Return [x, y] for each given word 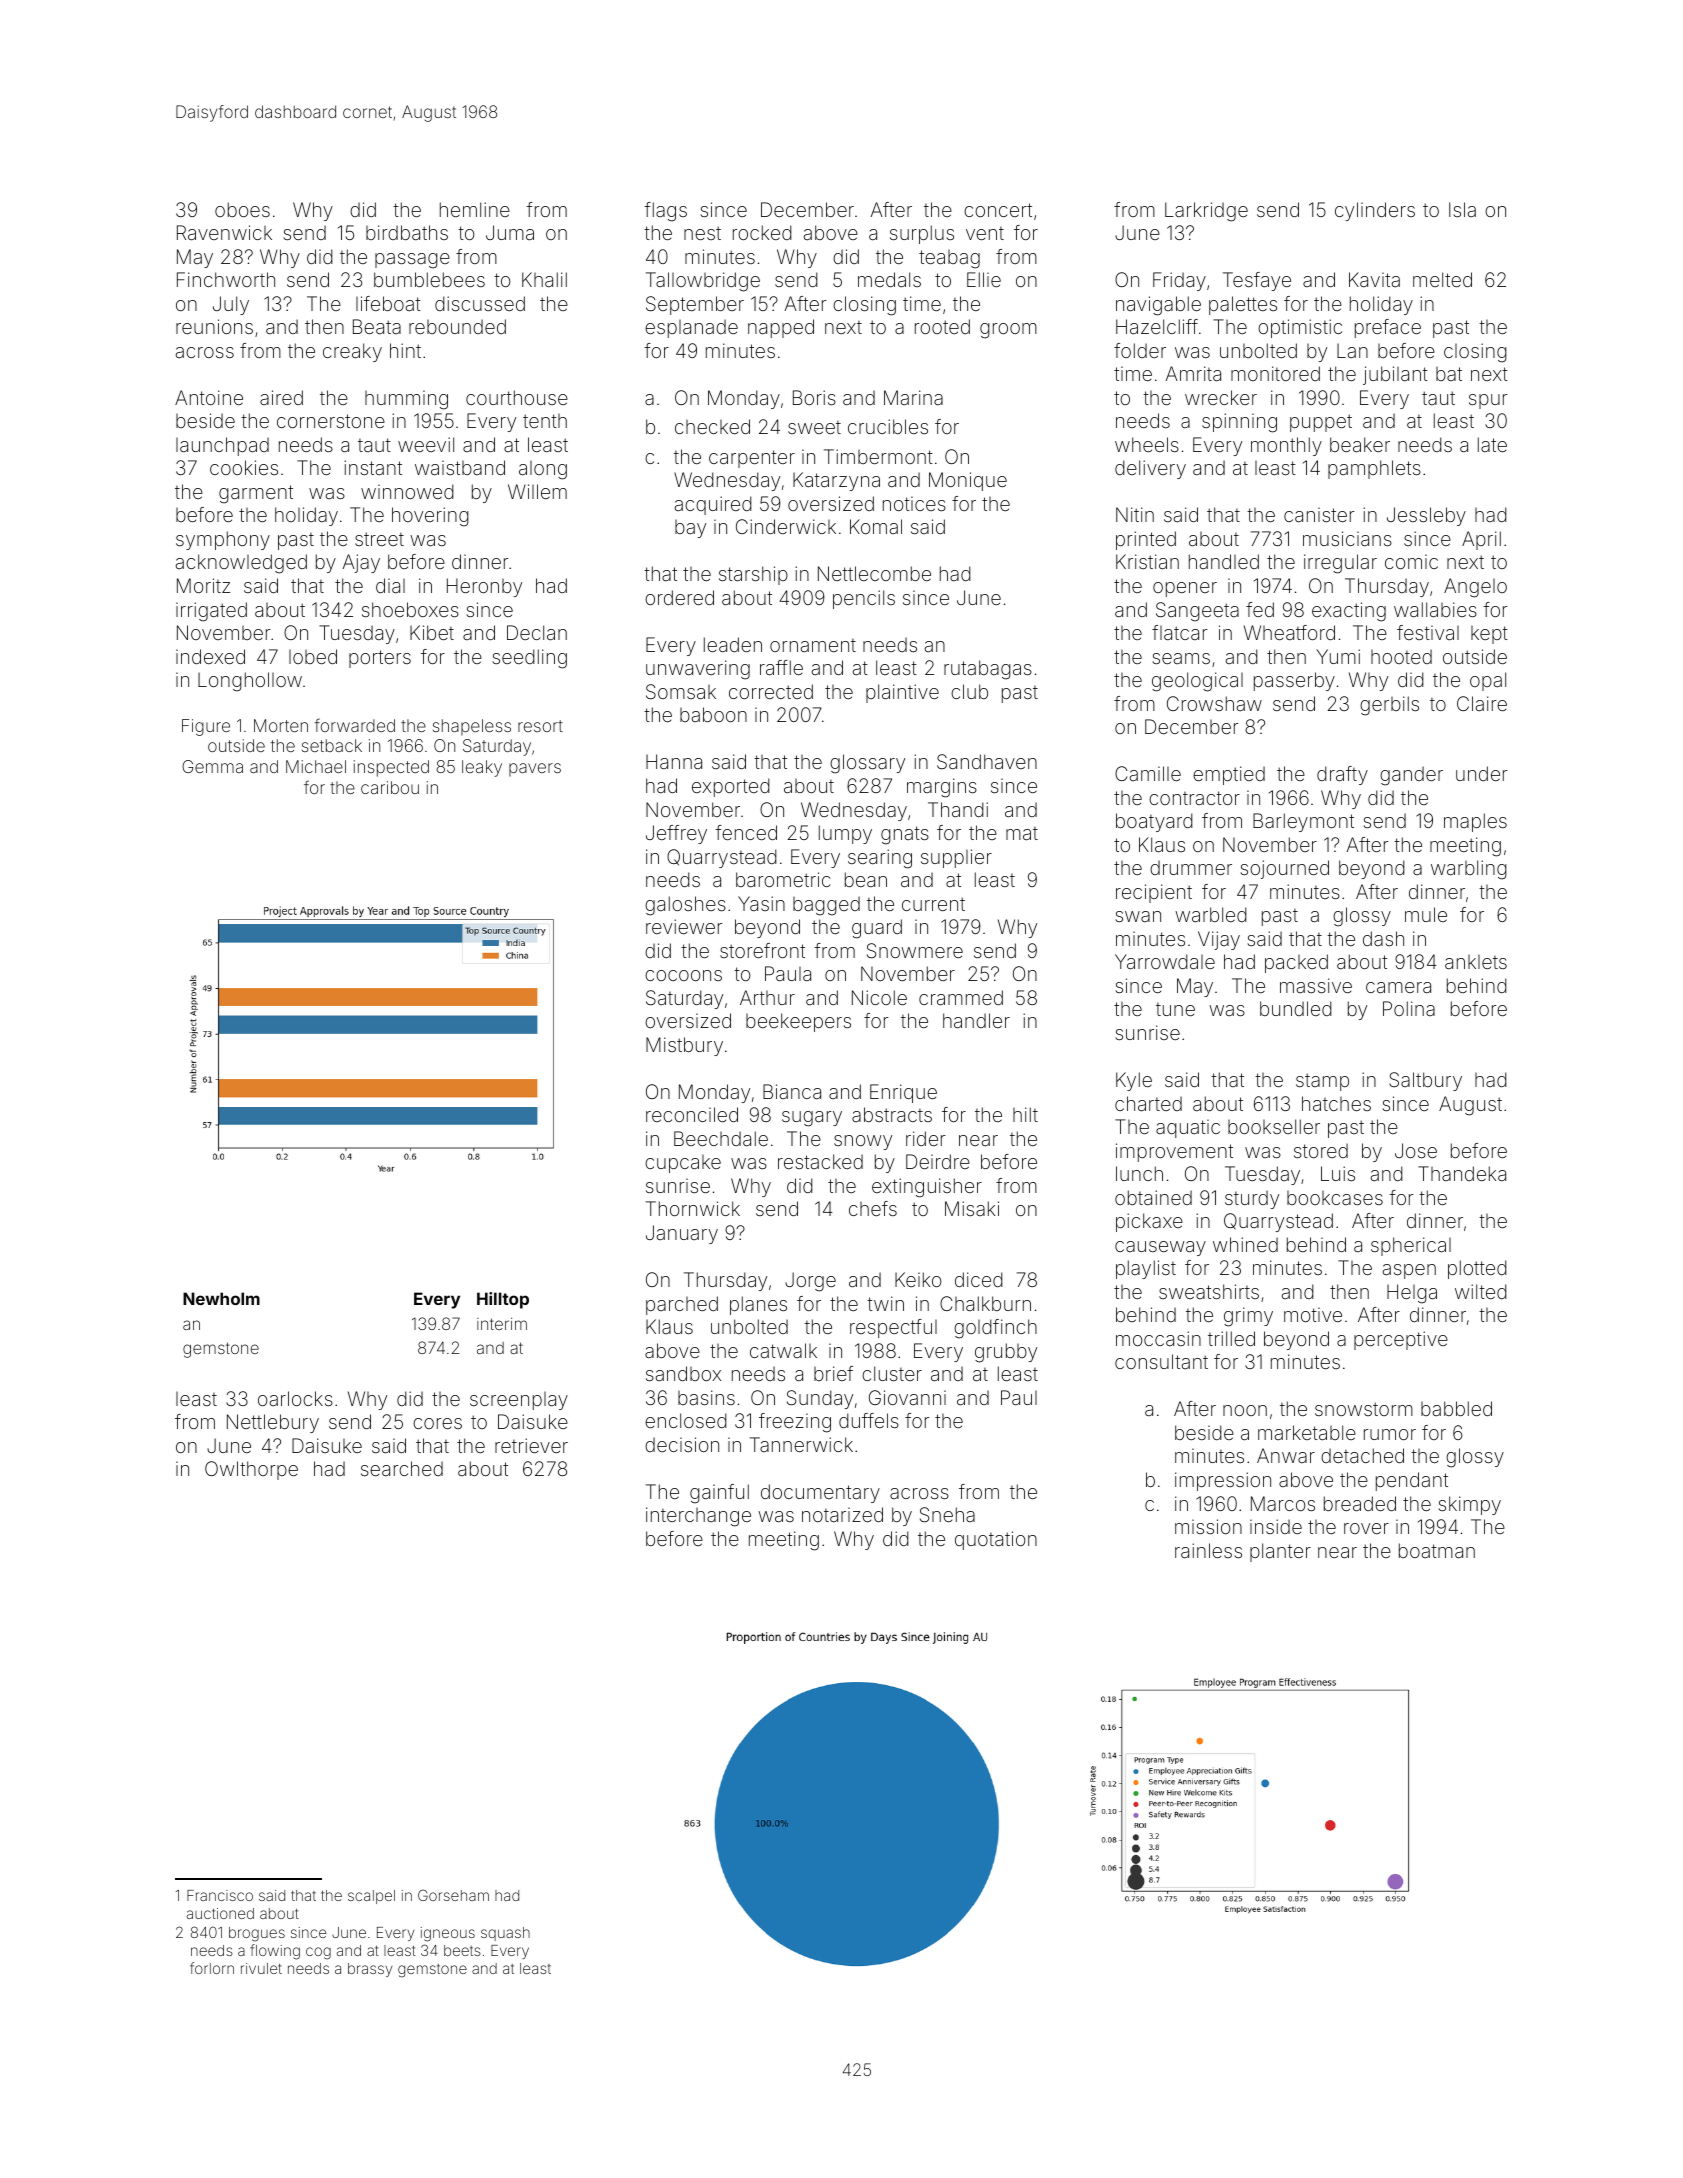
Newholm [221, 1298]
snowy [863, 1142]
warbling [1469, 870]
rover [1366, 1528]
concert [998, 210]
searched [402, 1468]
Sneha [947, 1514]
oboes [242, 209]
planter [1280, 1552]
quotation [996, 1540]
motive [1313, 1314]
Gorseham [453, 1895]
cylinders [1375, 211]
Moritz [203, 585]
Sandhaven [987, 761]
